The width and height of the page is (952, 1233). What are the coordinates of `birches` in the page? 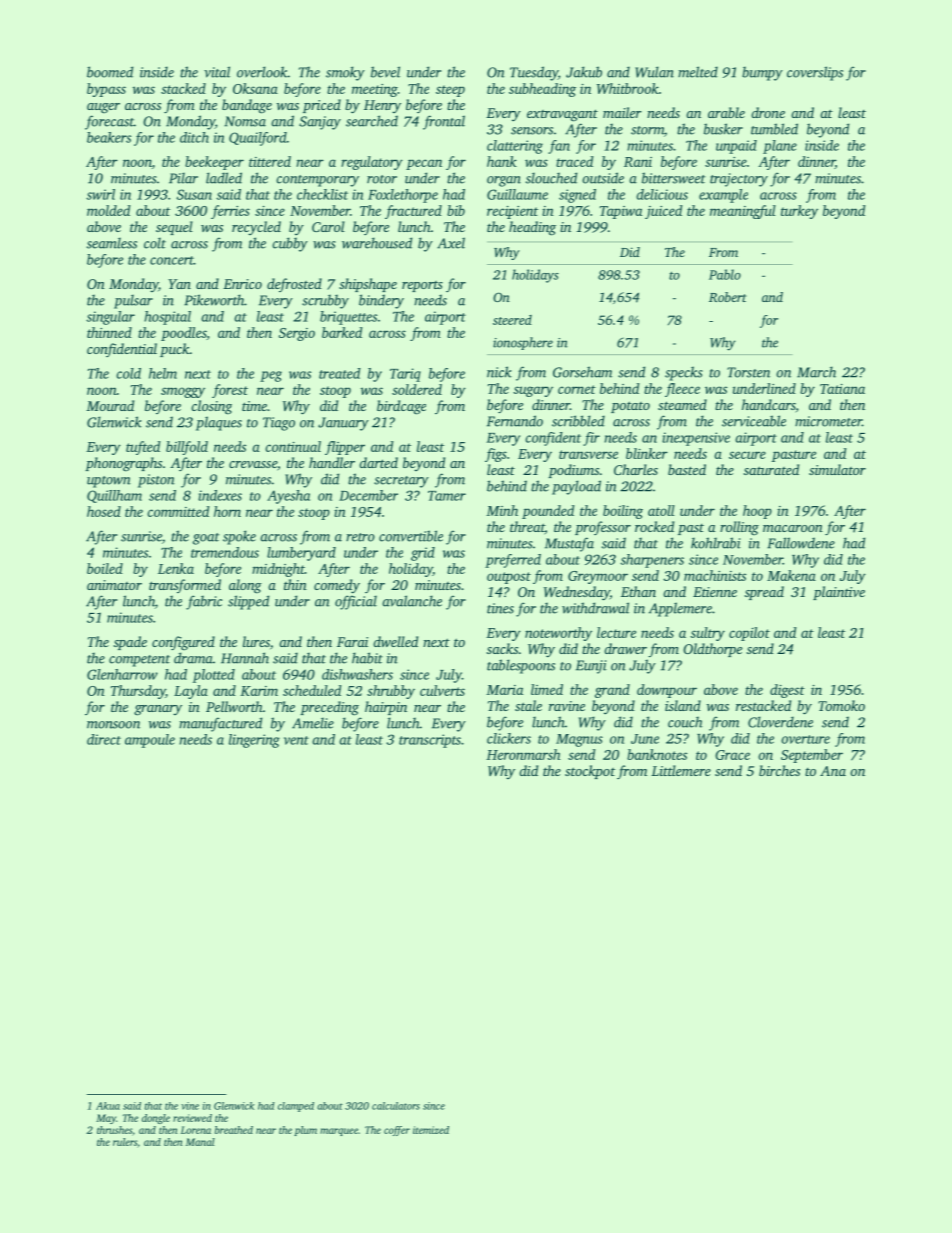 It's located at (779, 770).
